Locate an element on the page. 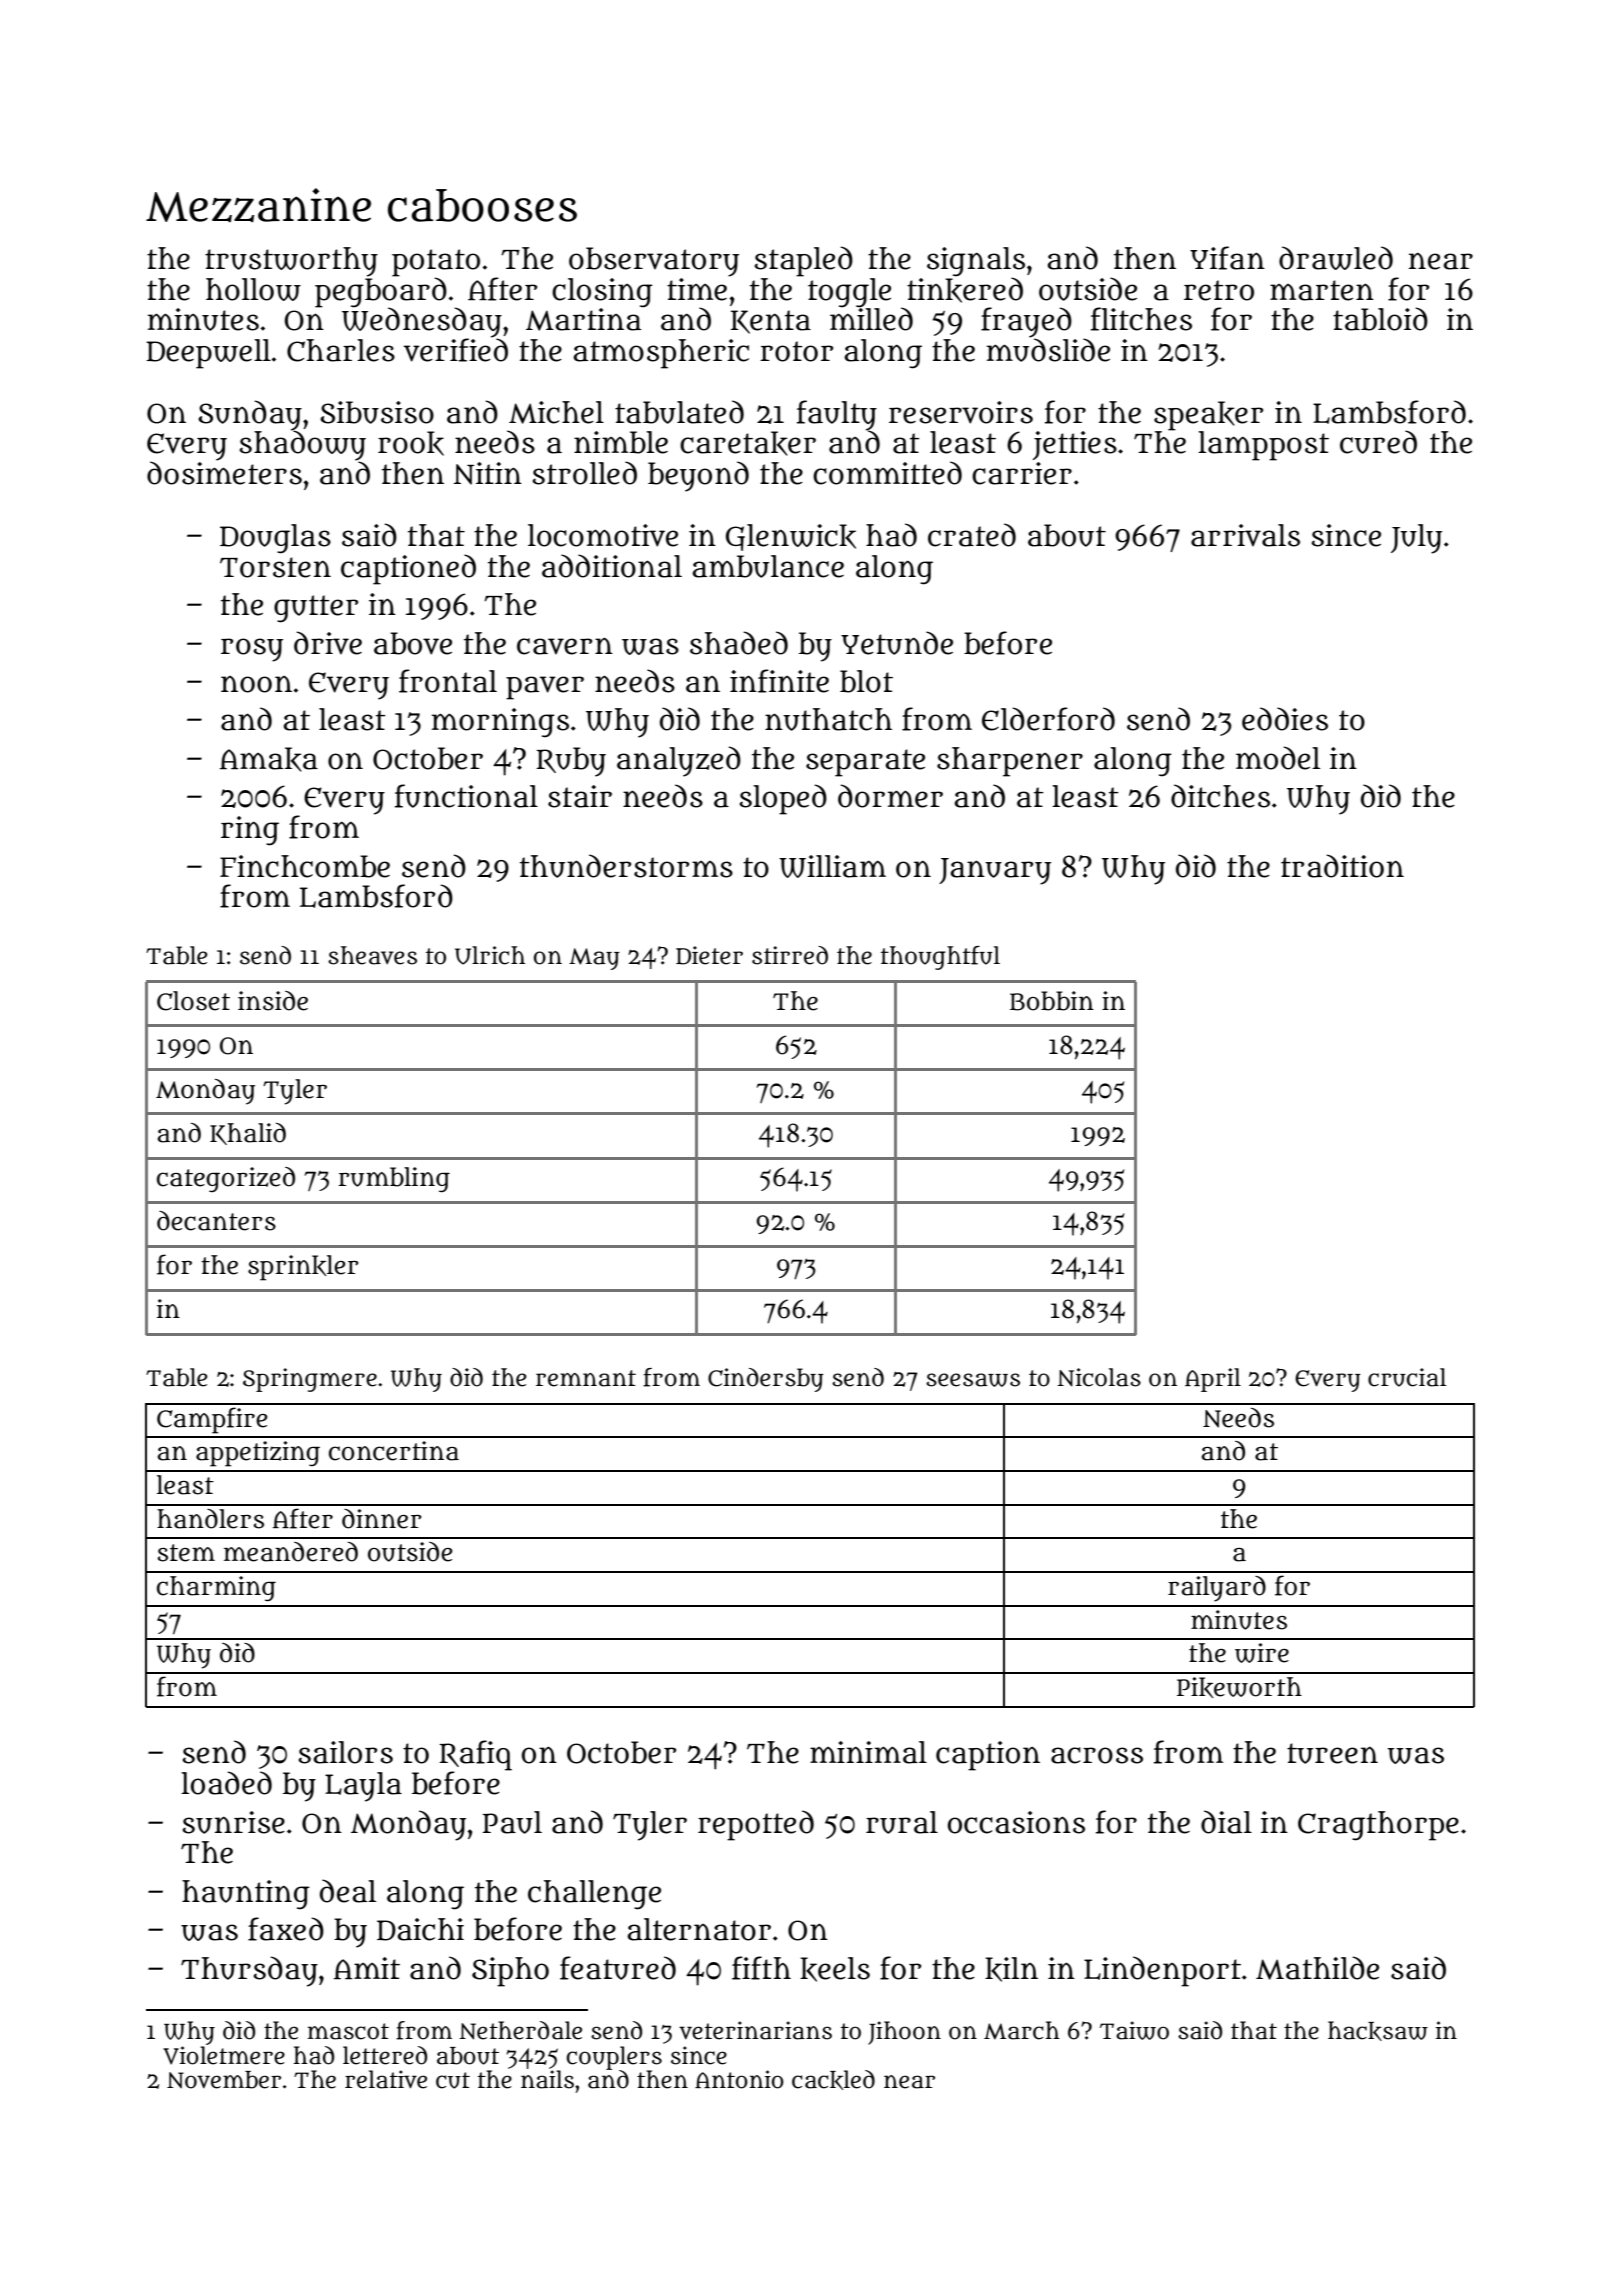 The height and width of the page is (2292, 1620). loaded is located at coordinates (226, 1783).
